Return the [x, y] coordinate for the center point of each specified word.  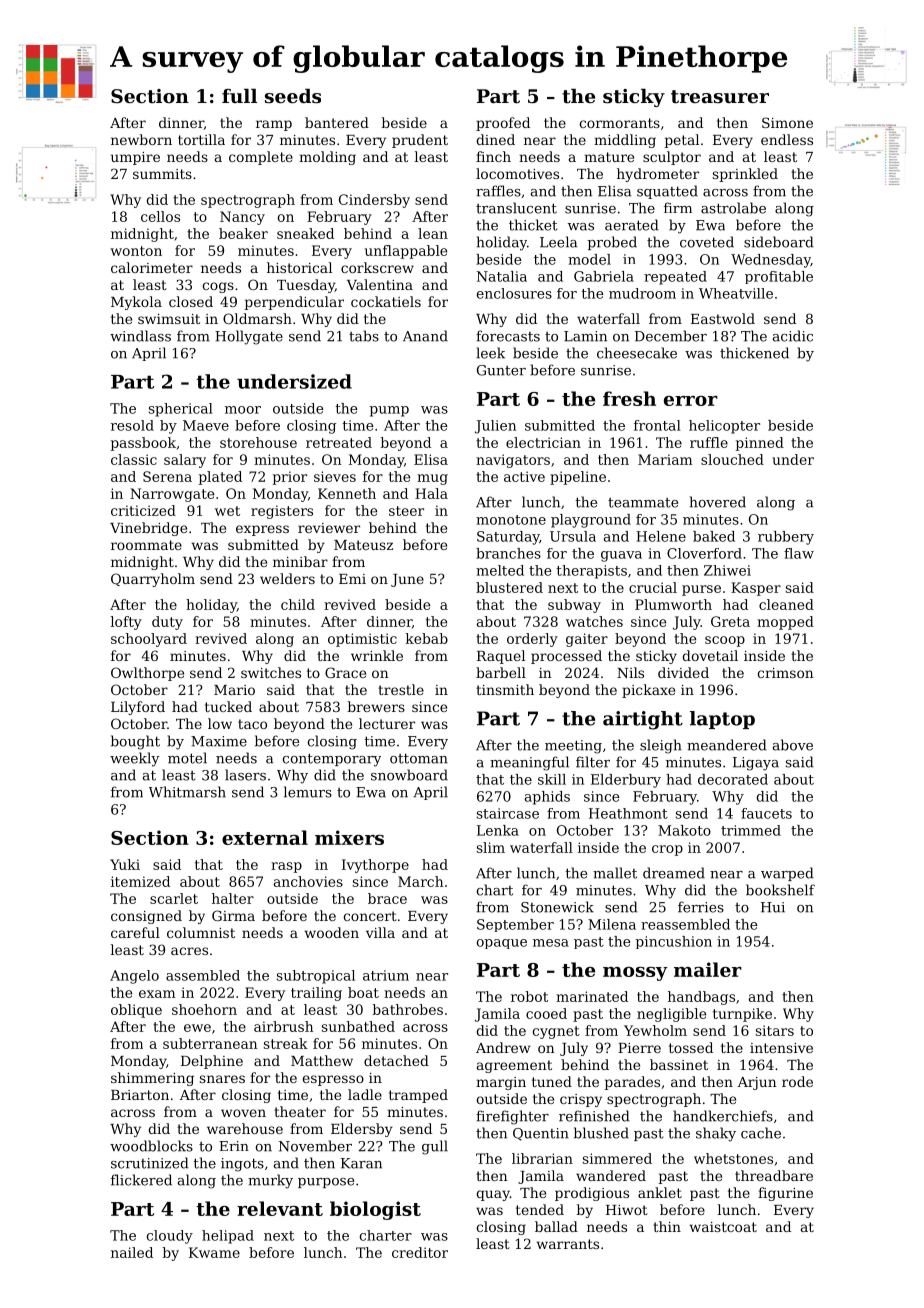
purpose [326, 1183]
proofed [503, 124]
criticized [143, 510]
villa [380, 932]
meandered [726, 745]
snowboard [409, 775]
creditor [420, 1252]
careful [135, 932]
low [220, 723]
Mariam [665, 459]
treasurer [720, 97]
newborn [141, 139]
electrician [543, 442]
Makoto [684, 830]
